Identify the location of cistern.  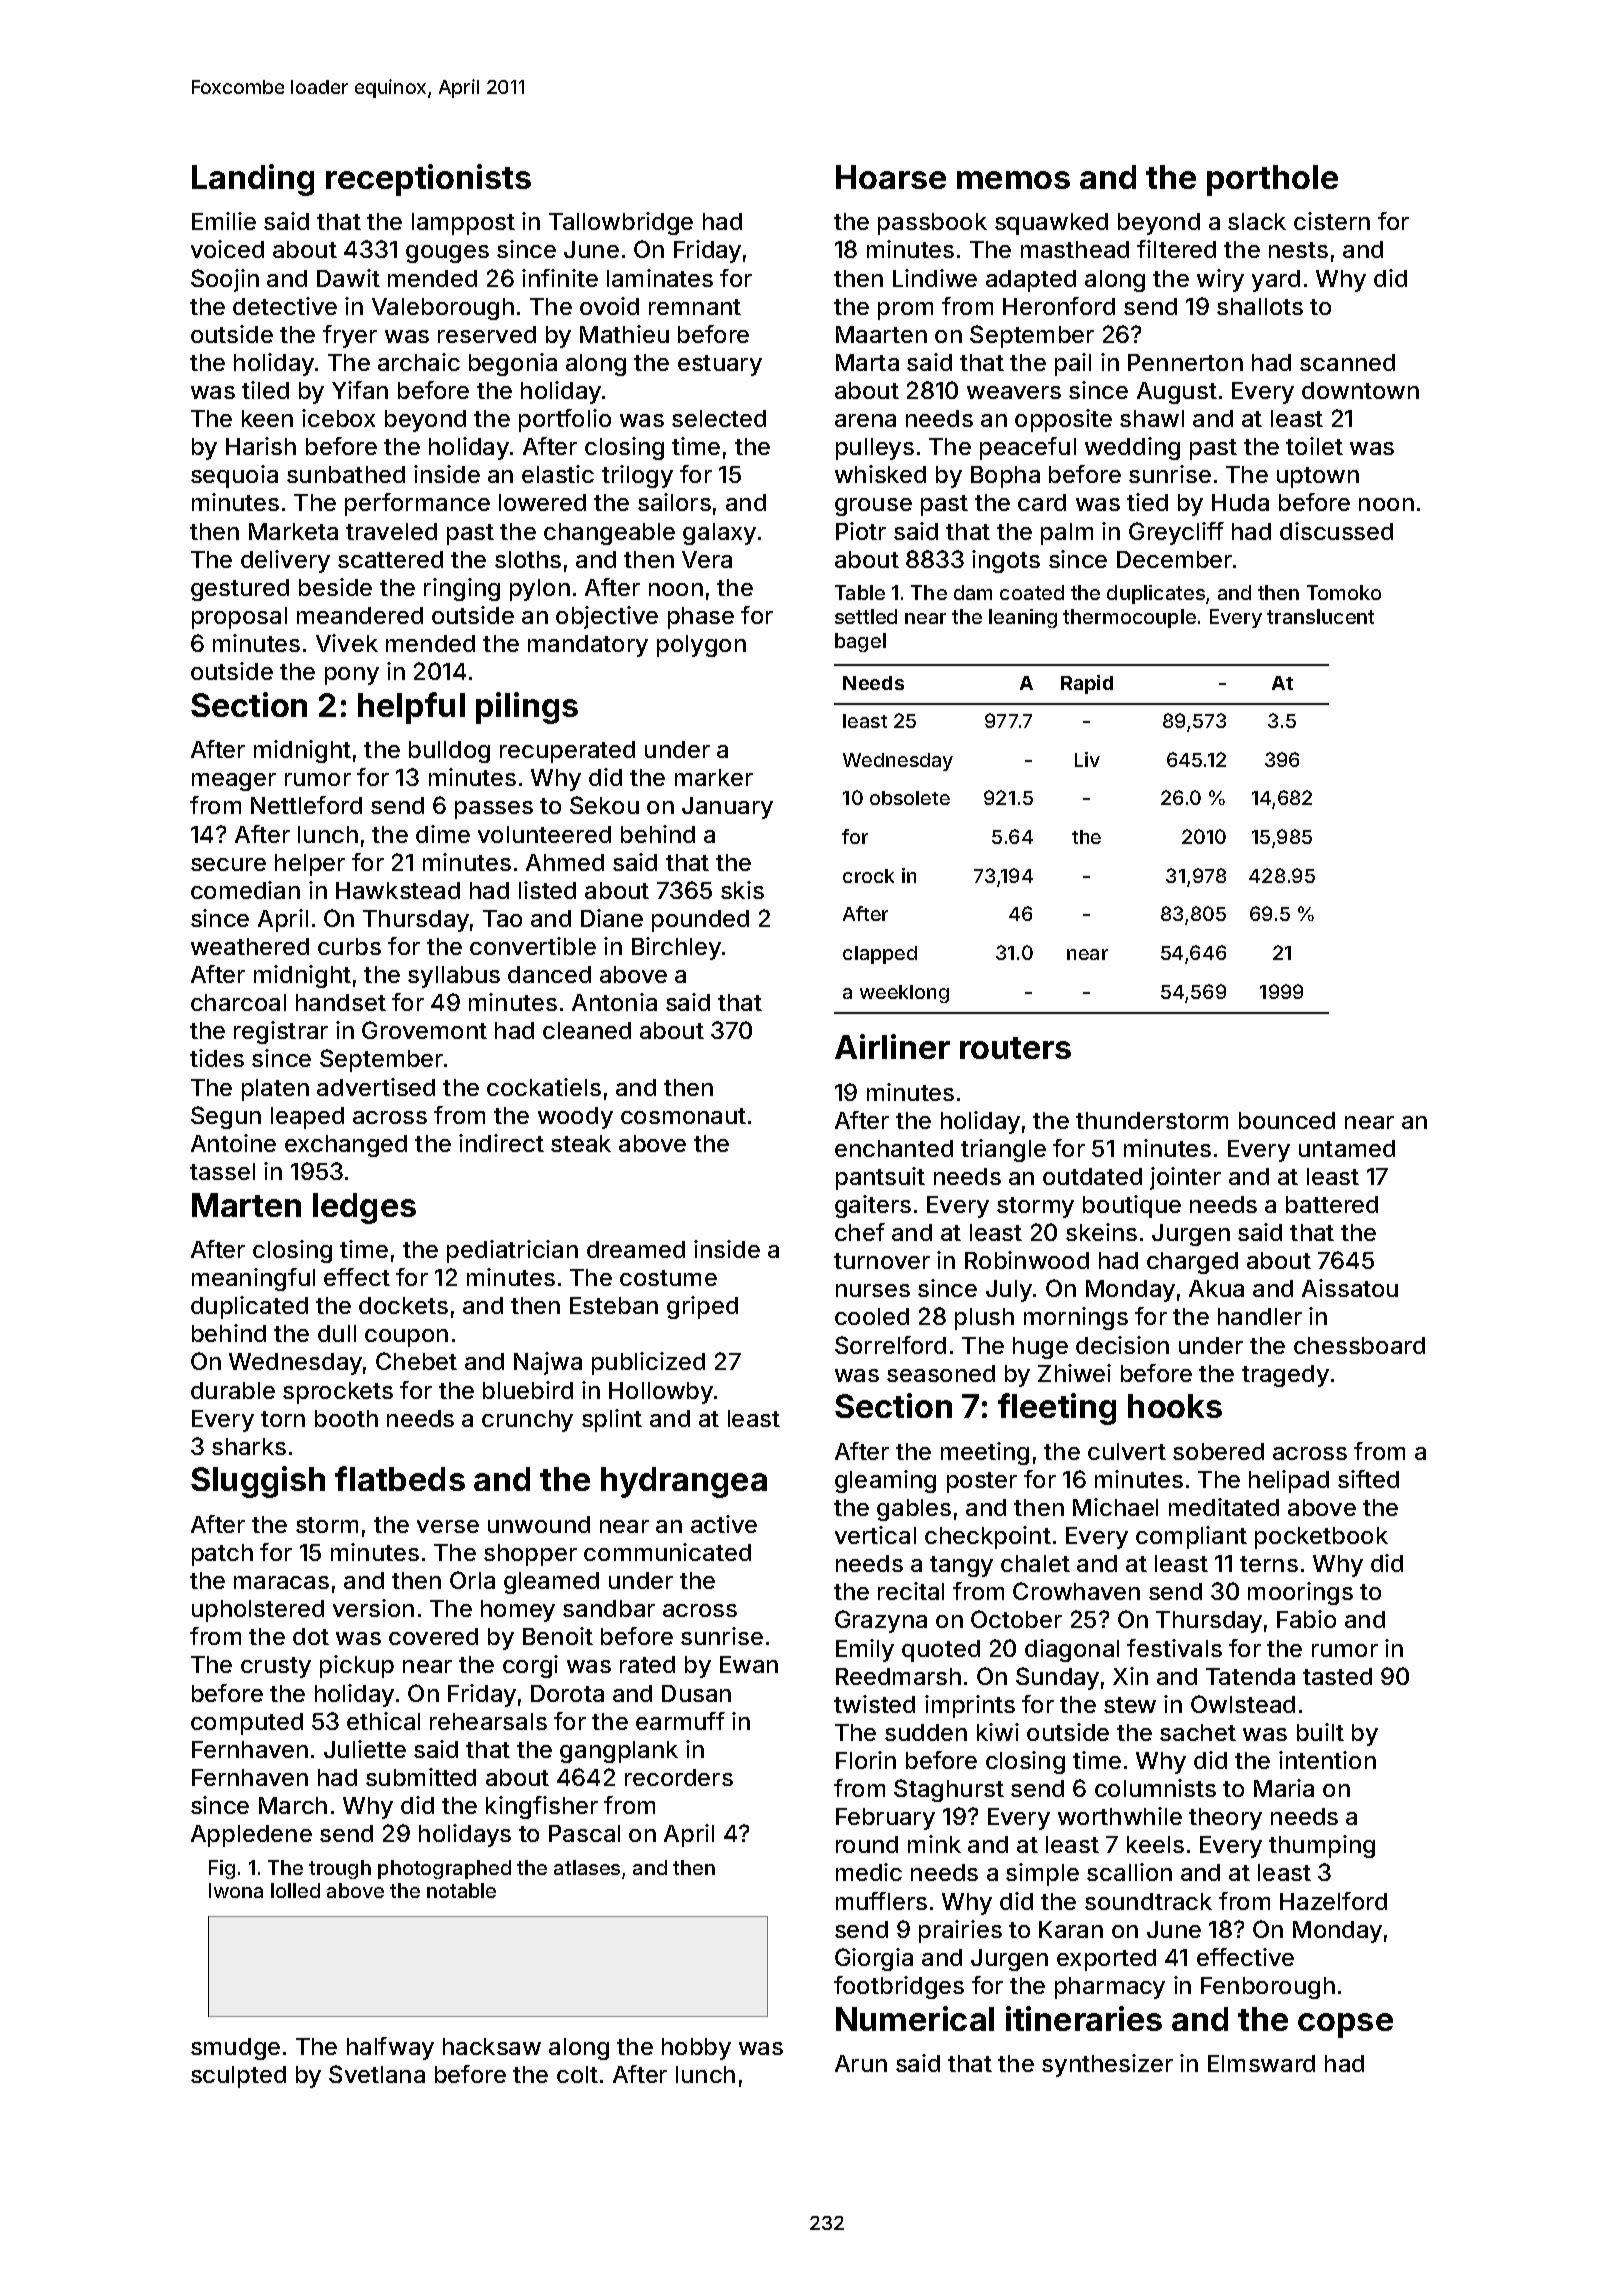
(1332, 221).
